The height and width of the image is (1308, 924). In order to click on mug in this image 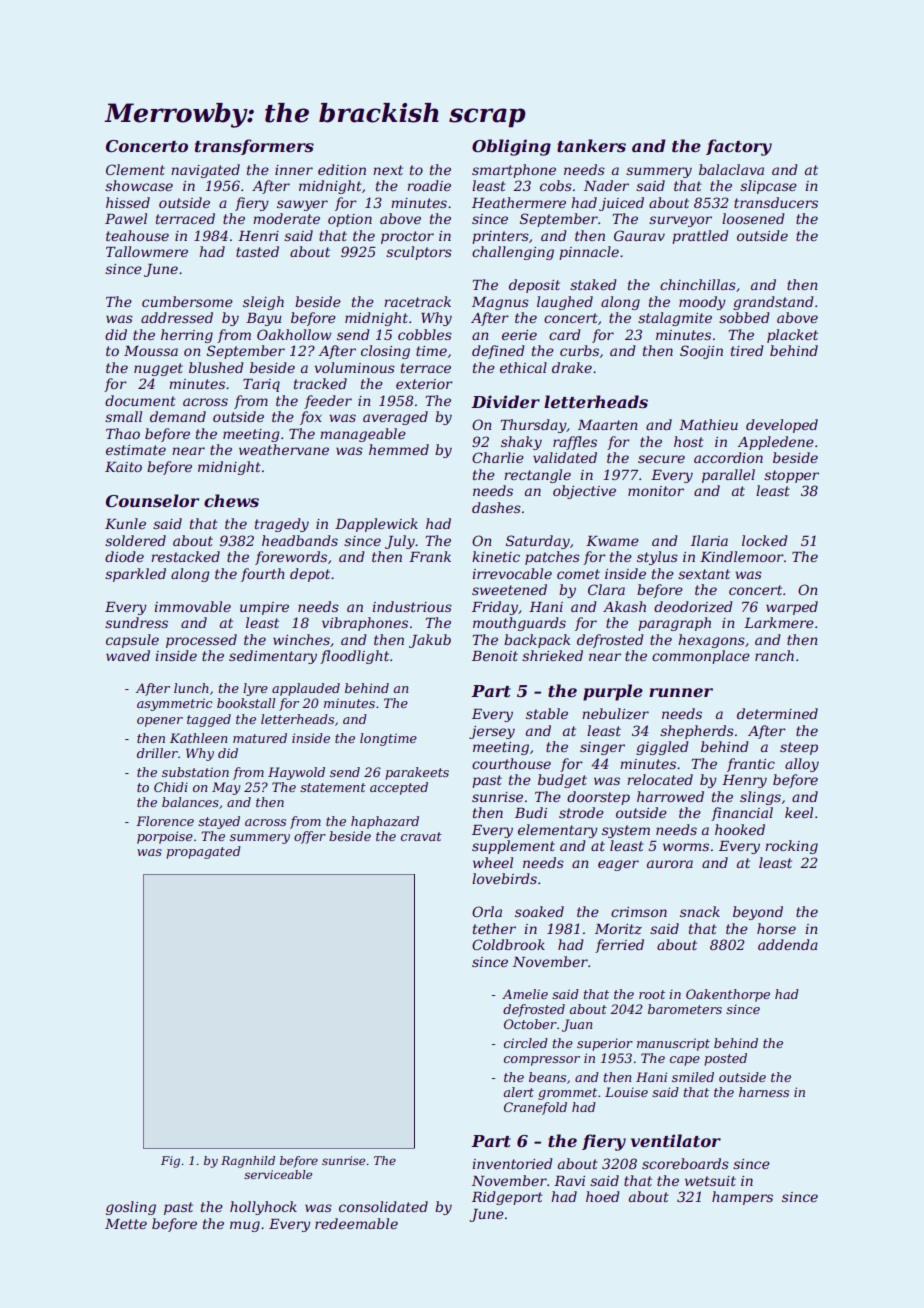, I will do `click(245, 1226)`.
